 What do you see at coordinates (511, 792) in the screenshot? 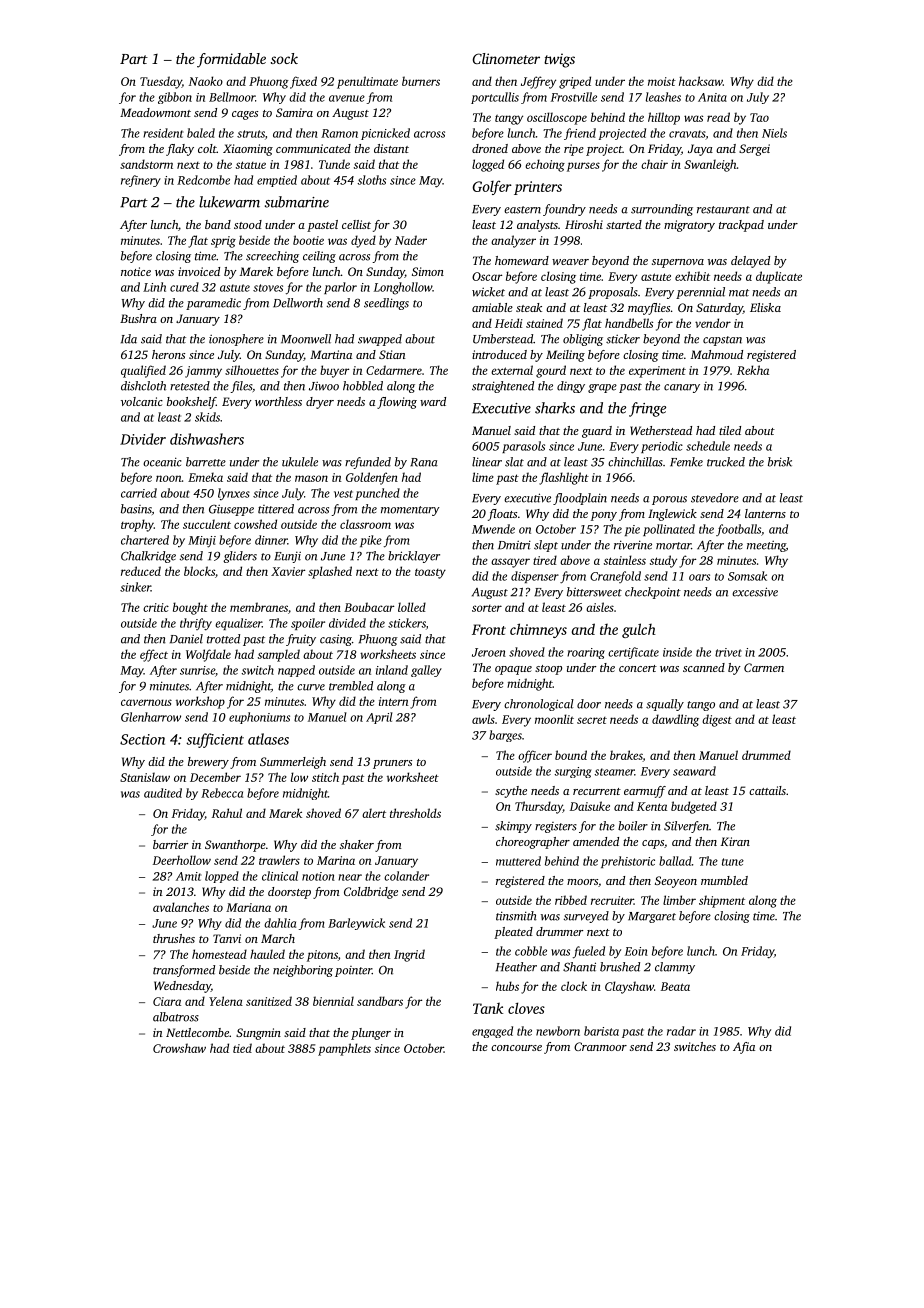
I see `scythe` at bounding box center [511, 792].
